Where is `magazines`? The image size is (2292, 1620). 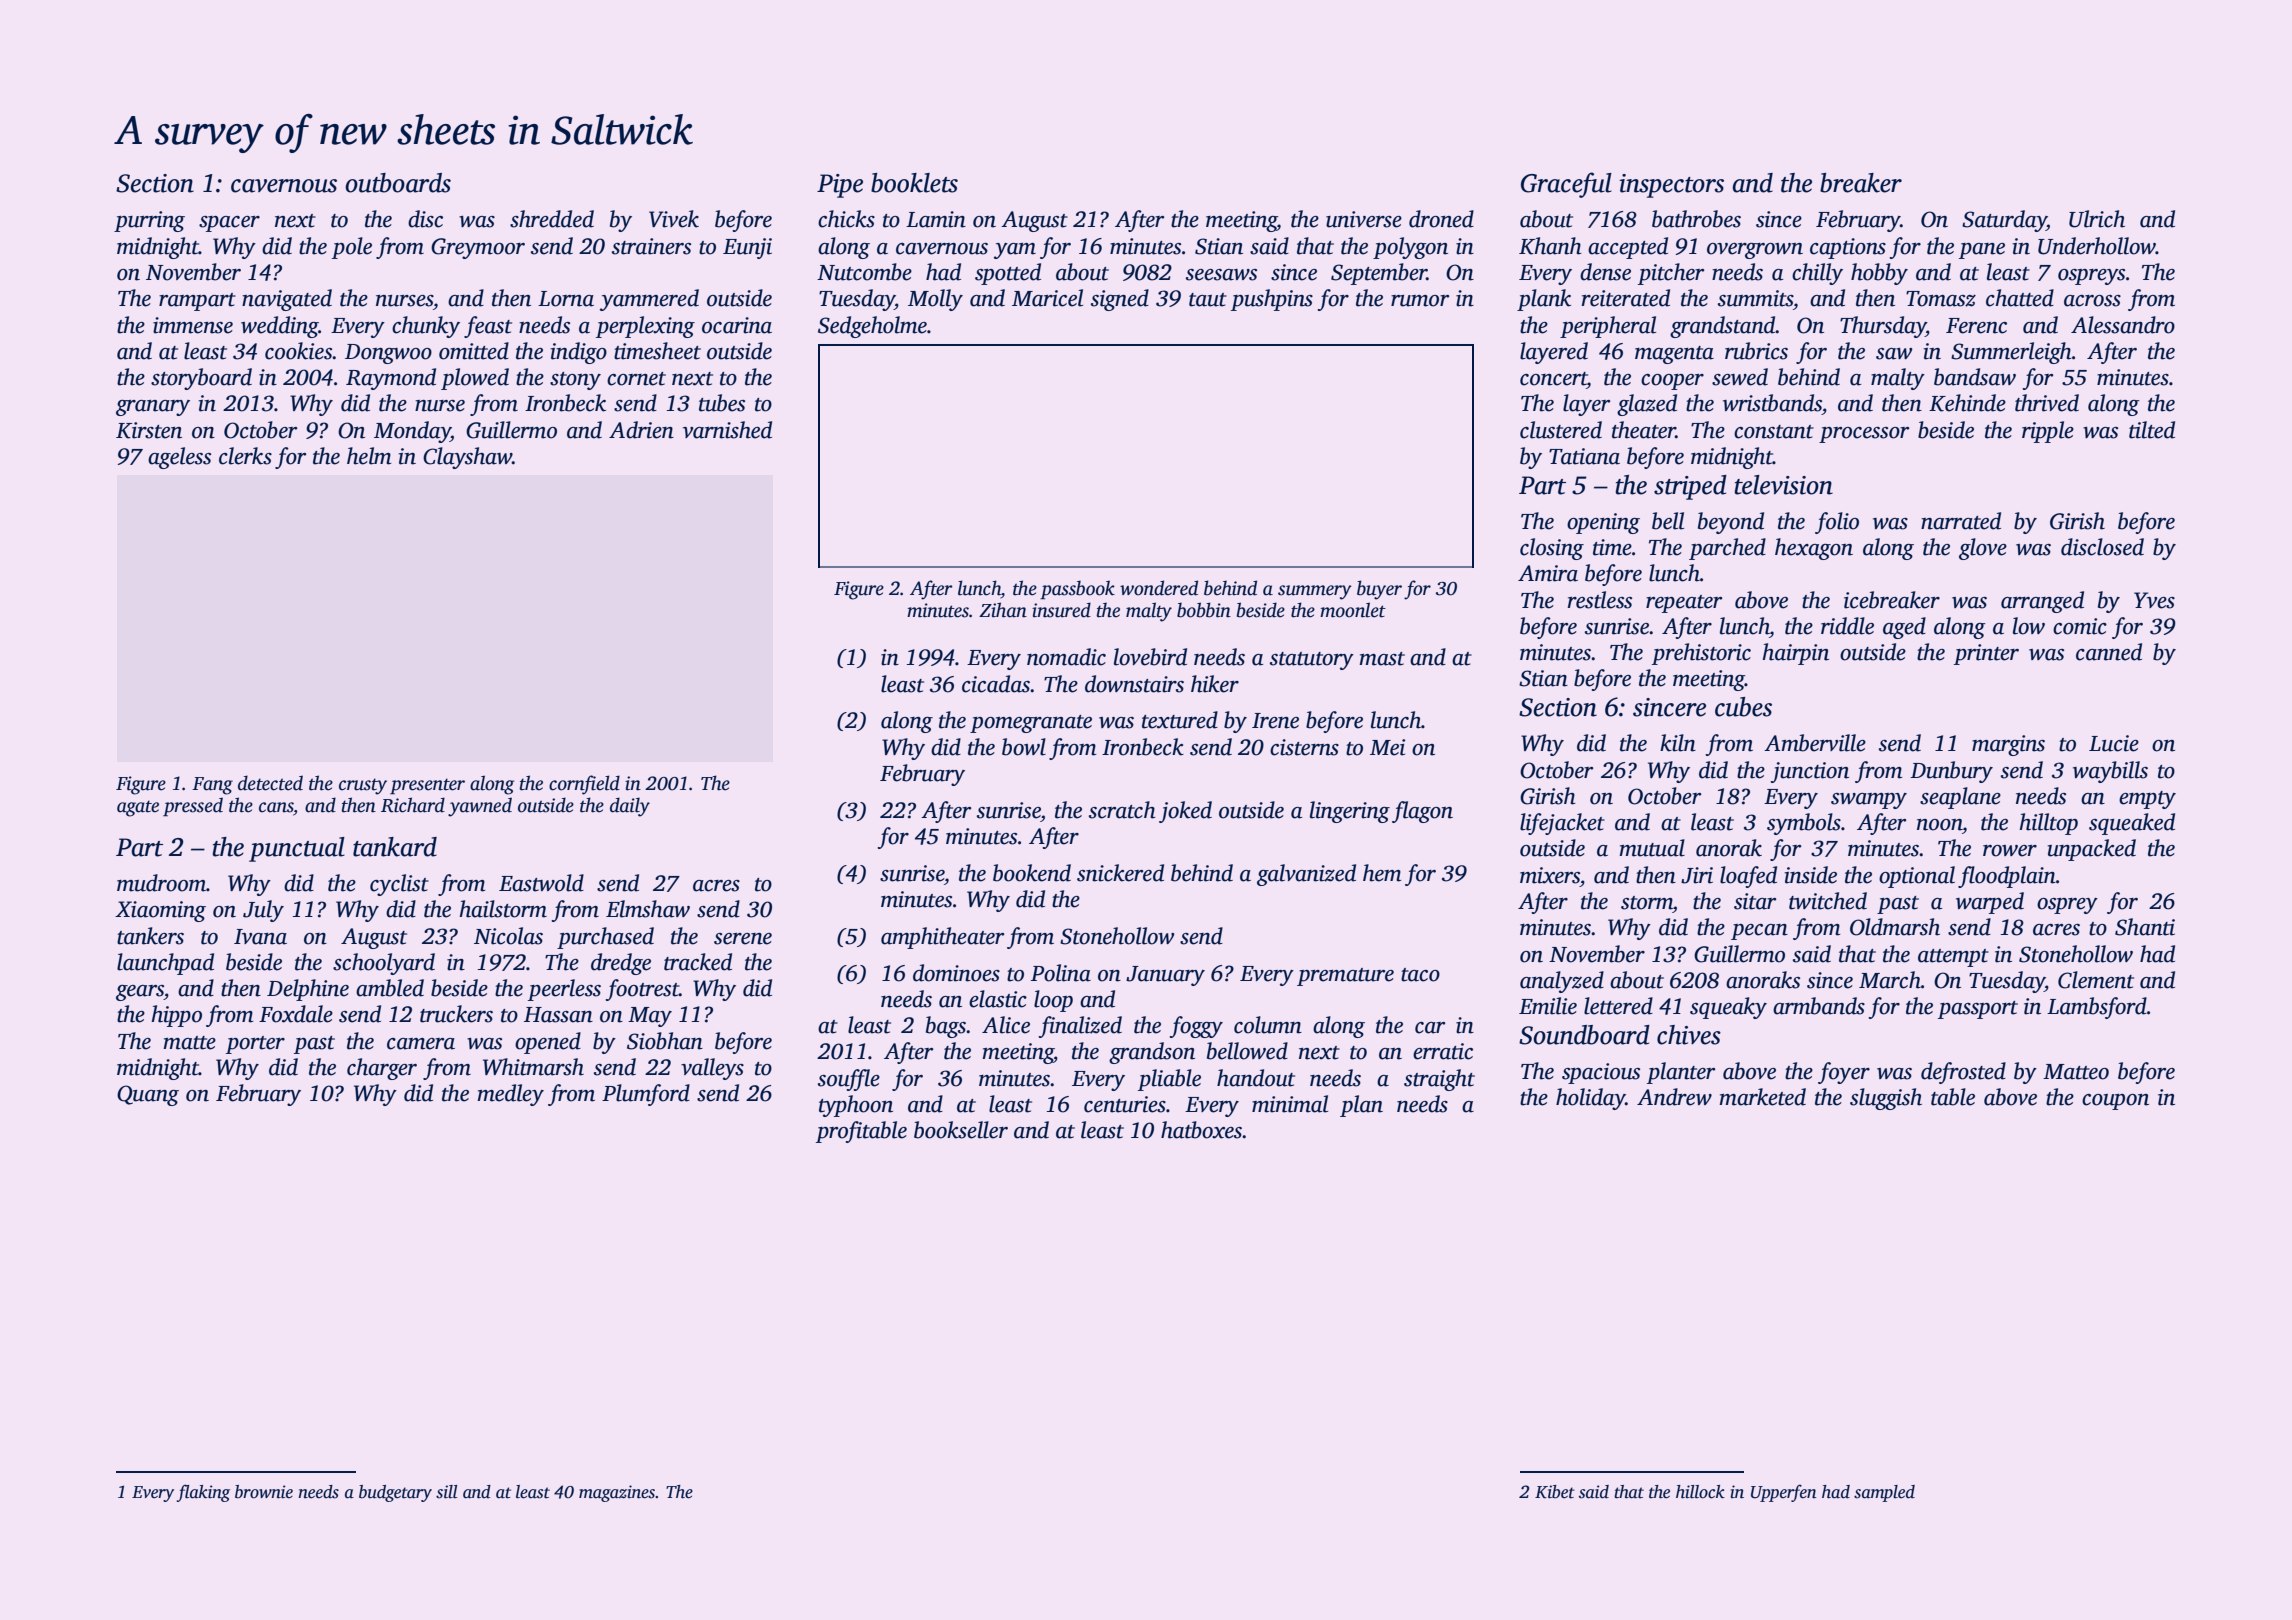 magazines is located at coordinates (617, 1493).
